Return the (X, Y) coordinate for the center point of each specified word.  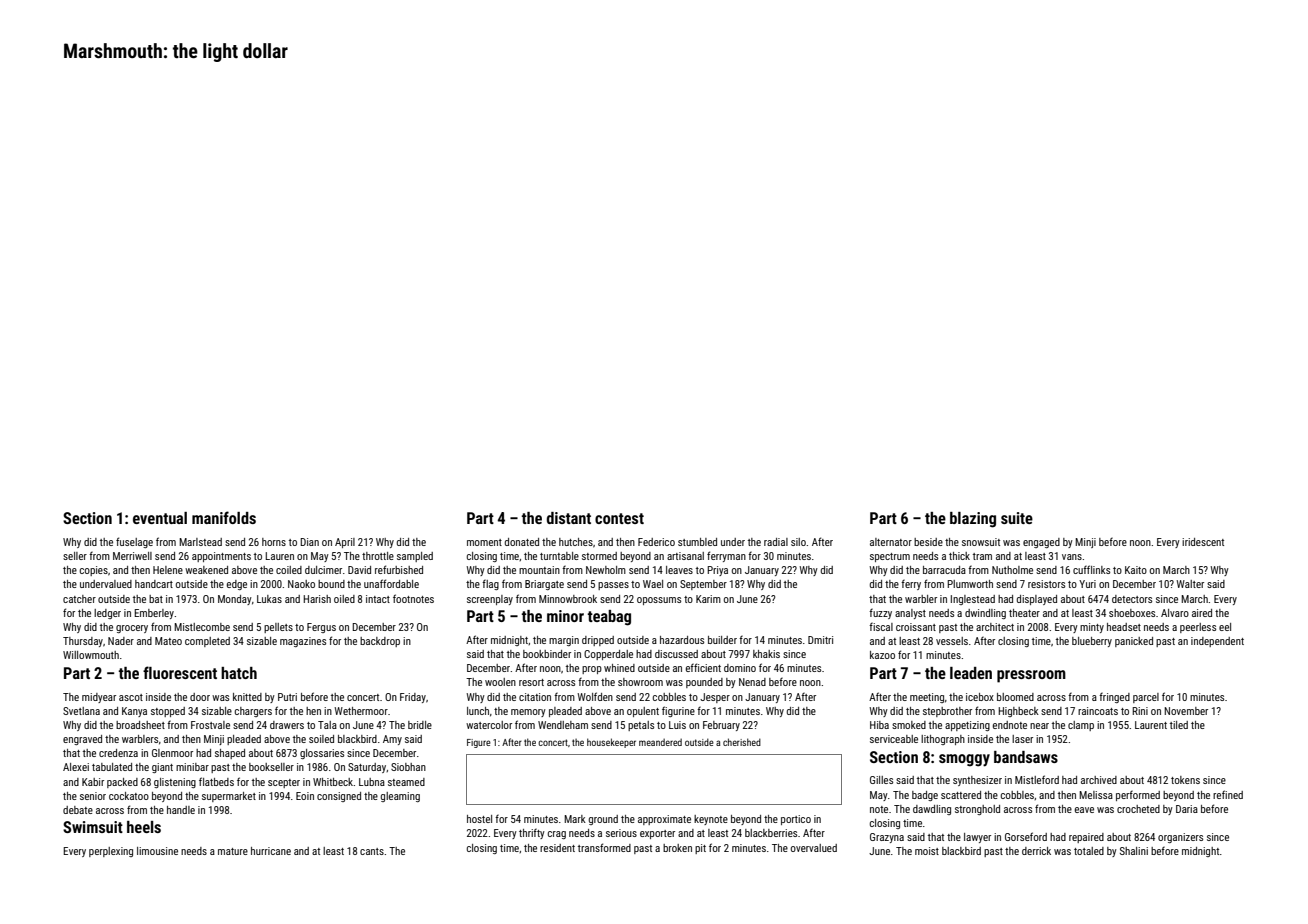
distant (569, 518)
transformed (604, 847)
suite (1017, 518)
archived (1099, 780)
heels (144, 827)
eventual (160, 518)
